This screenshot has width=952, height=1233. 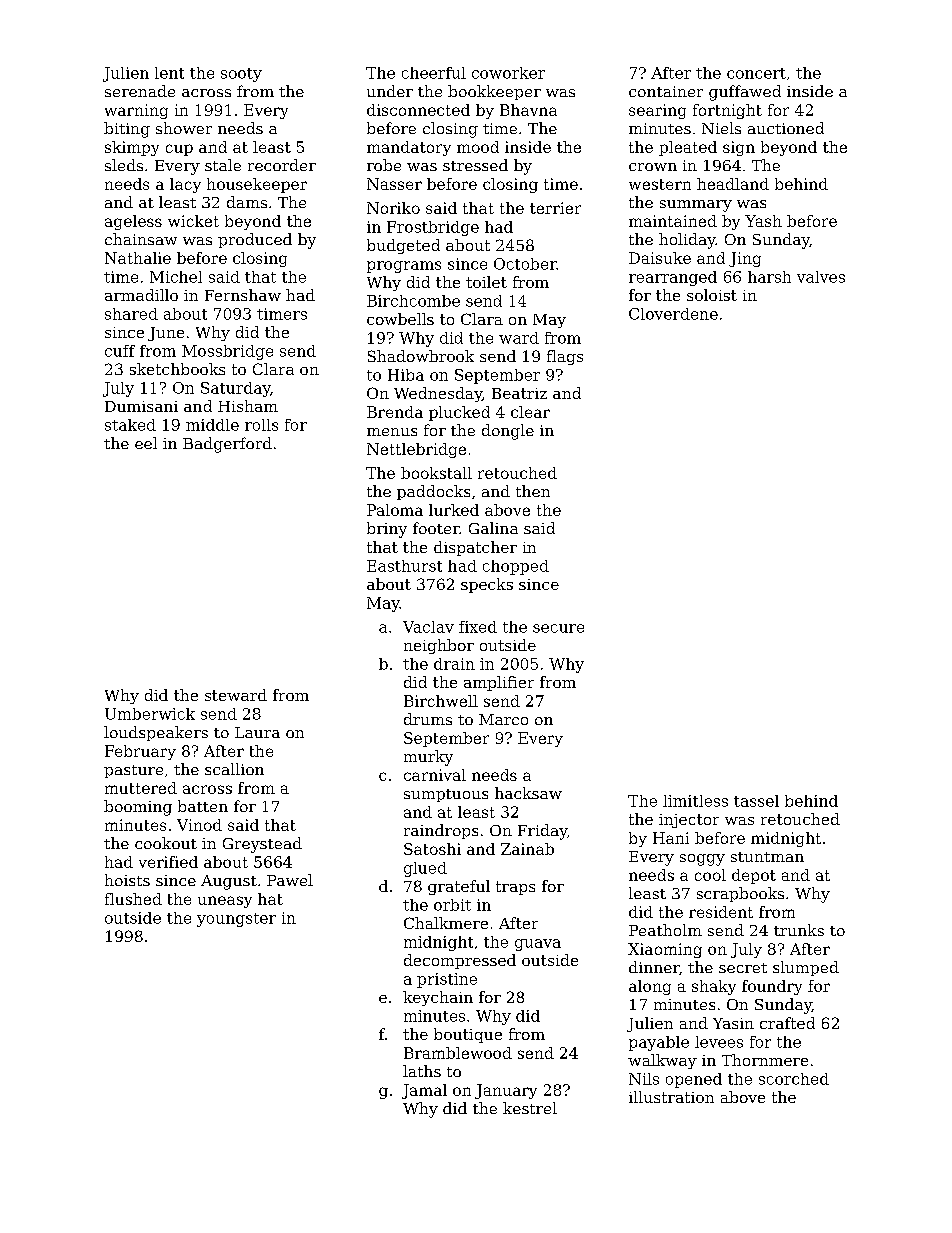 What do you see at coordinates (799, 930) in the screenshot?
I see `trunks` at bounding box center [799, 930].
